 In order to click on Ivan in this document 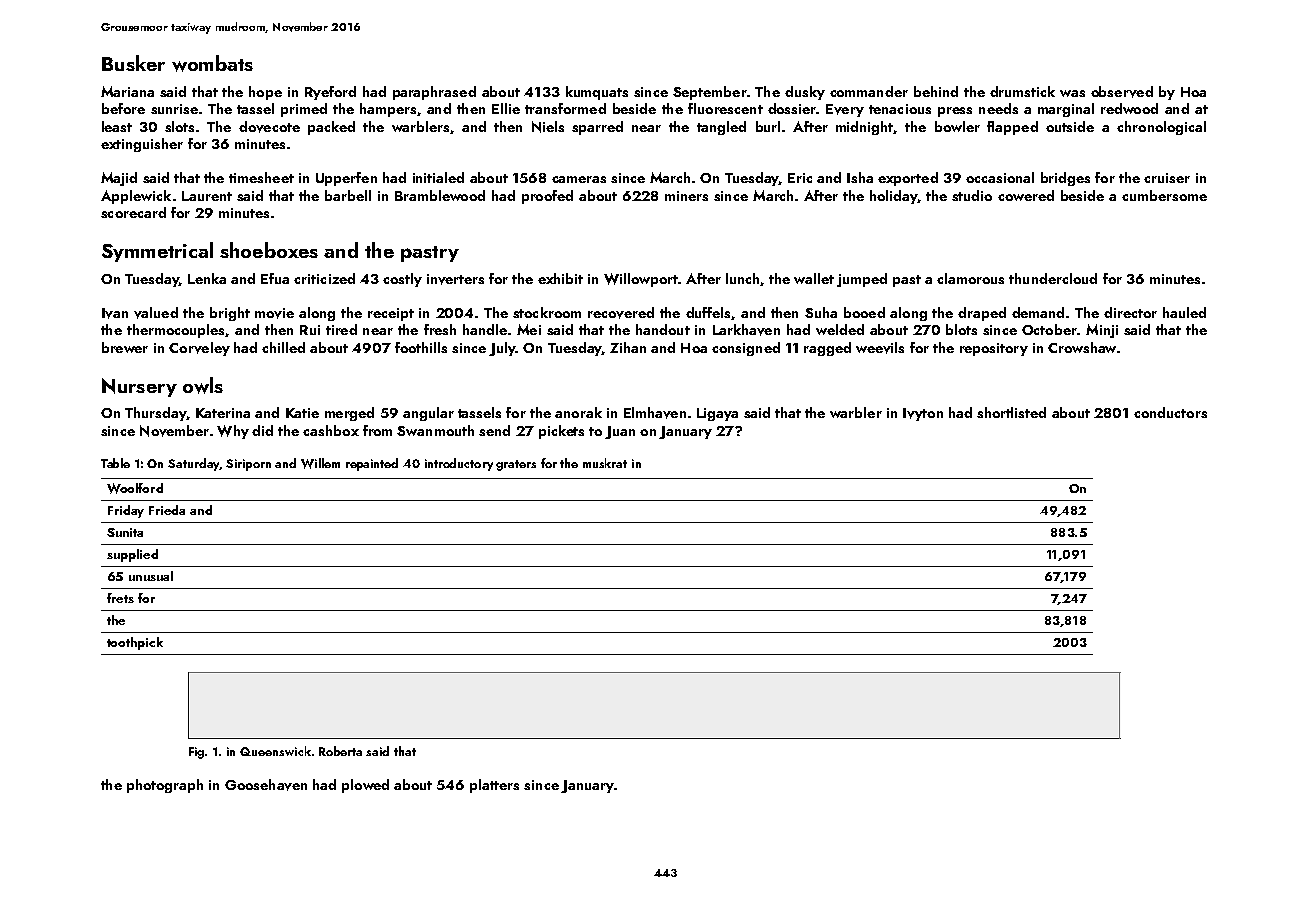, I will do `click(115, 313)`.
